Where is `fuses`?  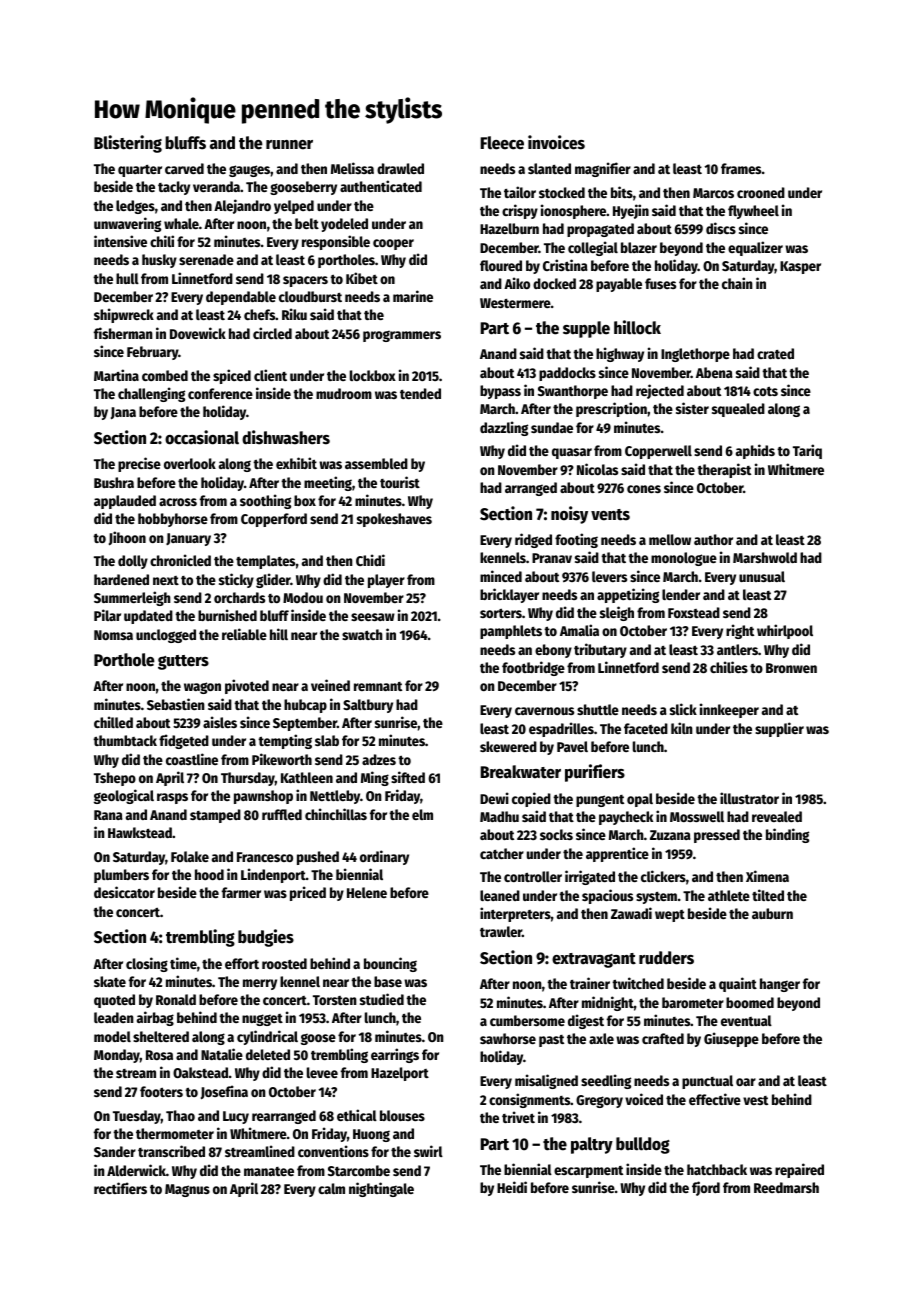
fuses is located at coordinates (660, 283).
